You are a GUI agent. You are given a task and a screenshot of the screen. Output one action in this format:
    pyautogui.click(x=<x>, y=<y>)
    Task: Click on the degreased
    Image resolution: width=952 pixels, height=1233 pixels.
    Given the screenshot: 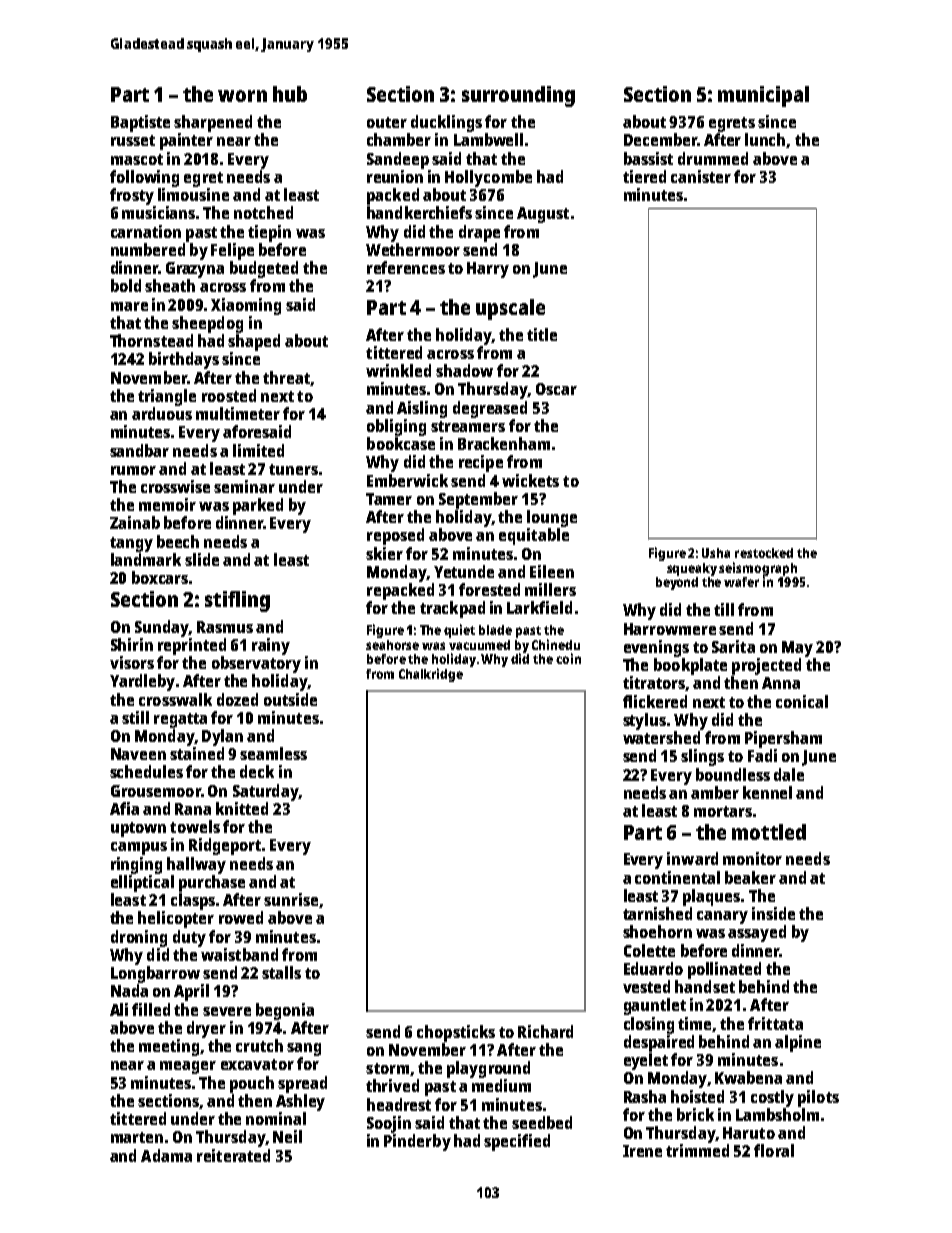 What is the action you would take?
    pyautogui.click(x=490, y=409)
